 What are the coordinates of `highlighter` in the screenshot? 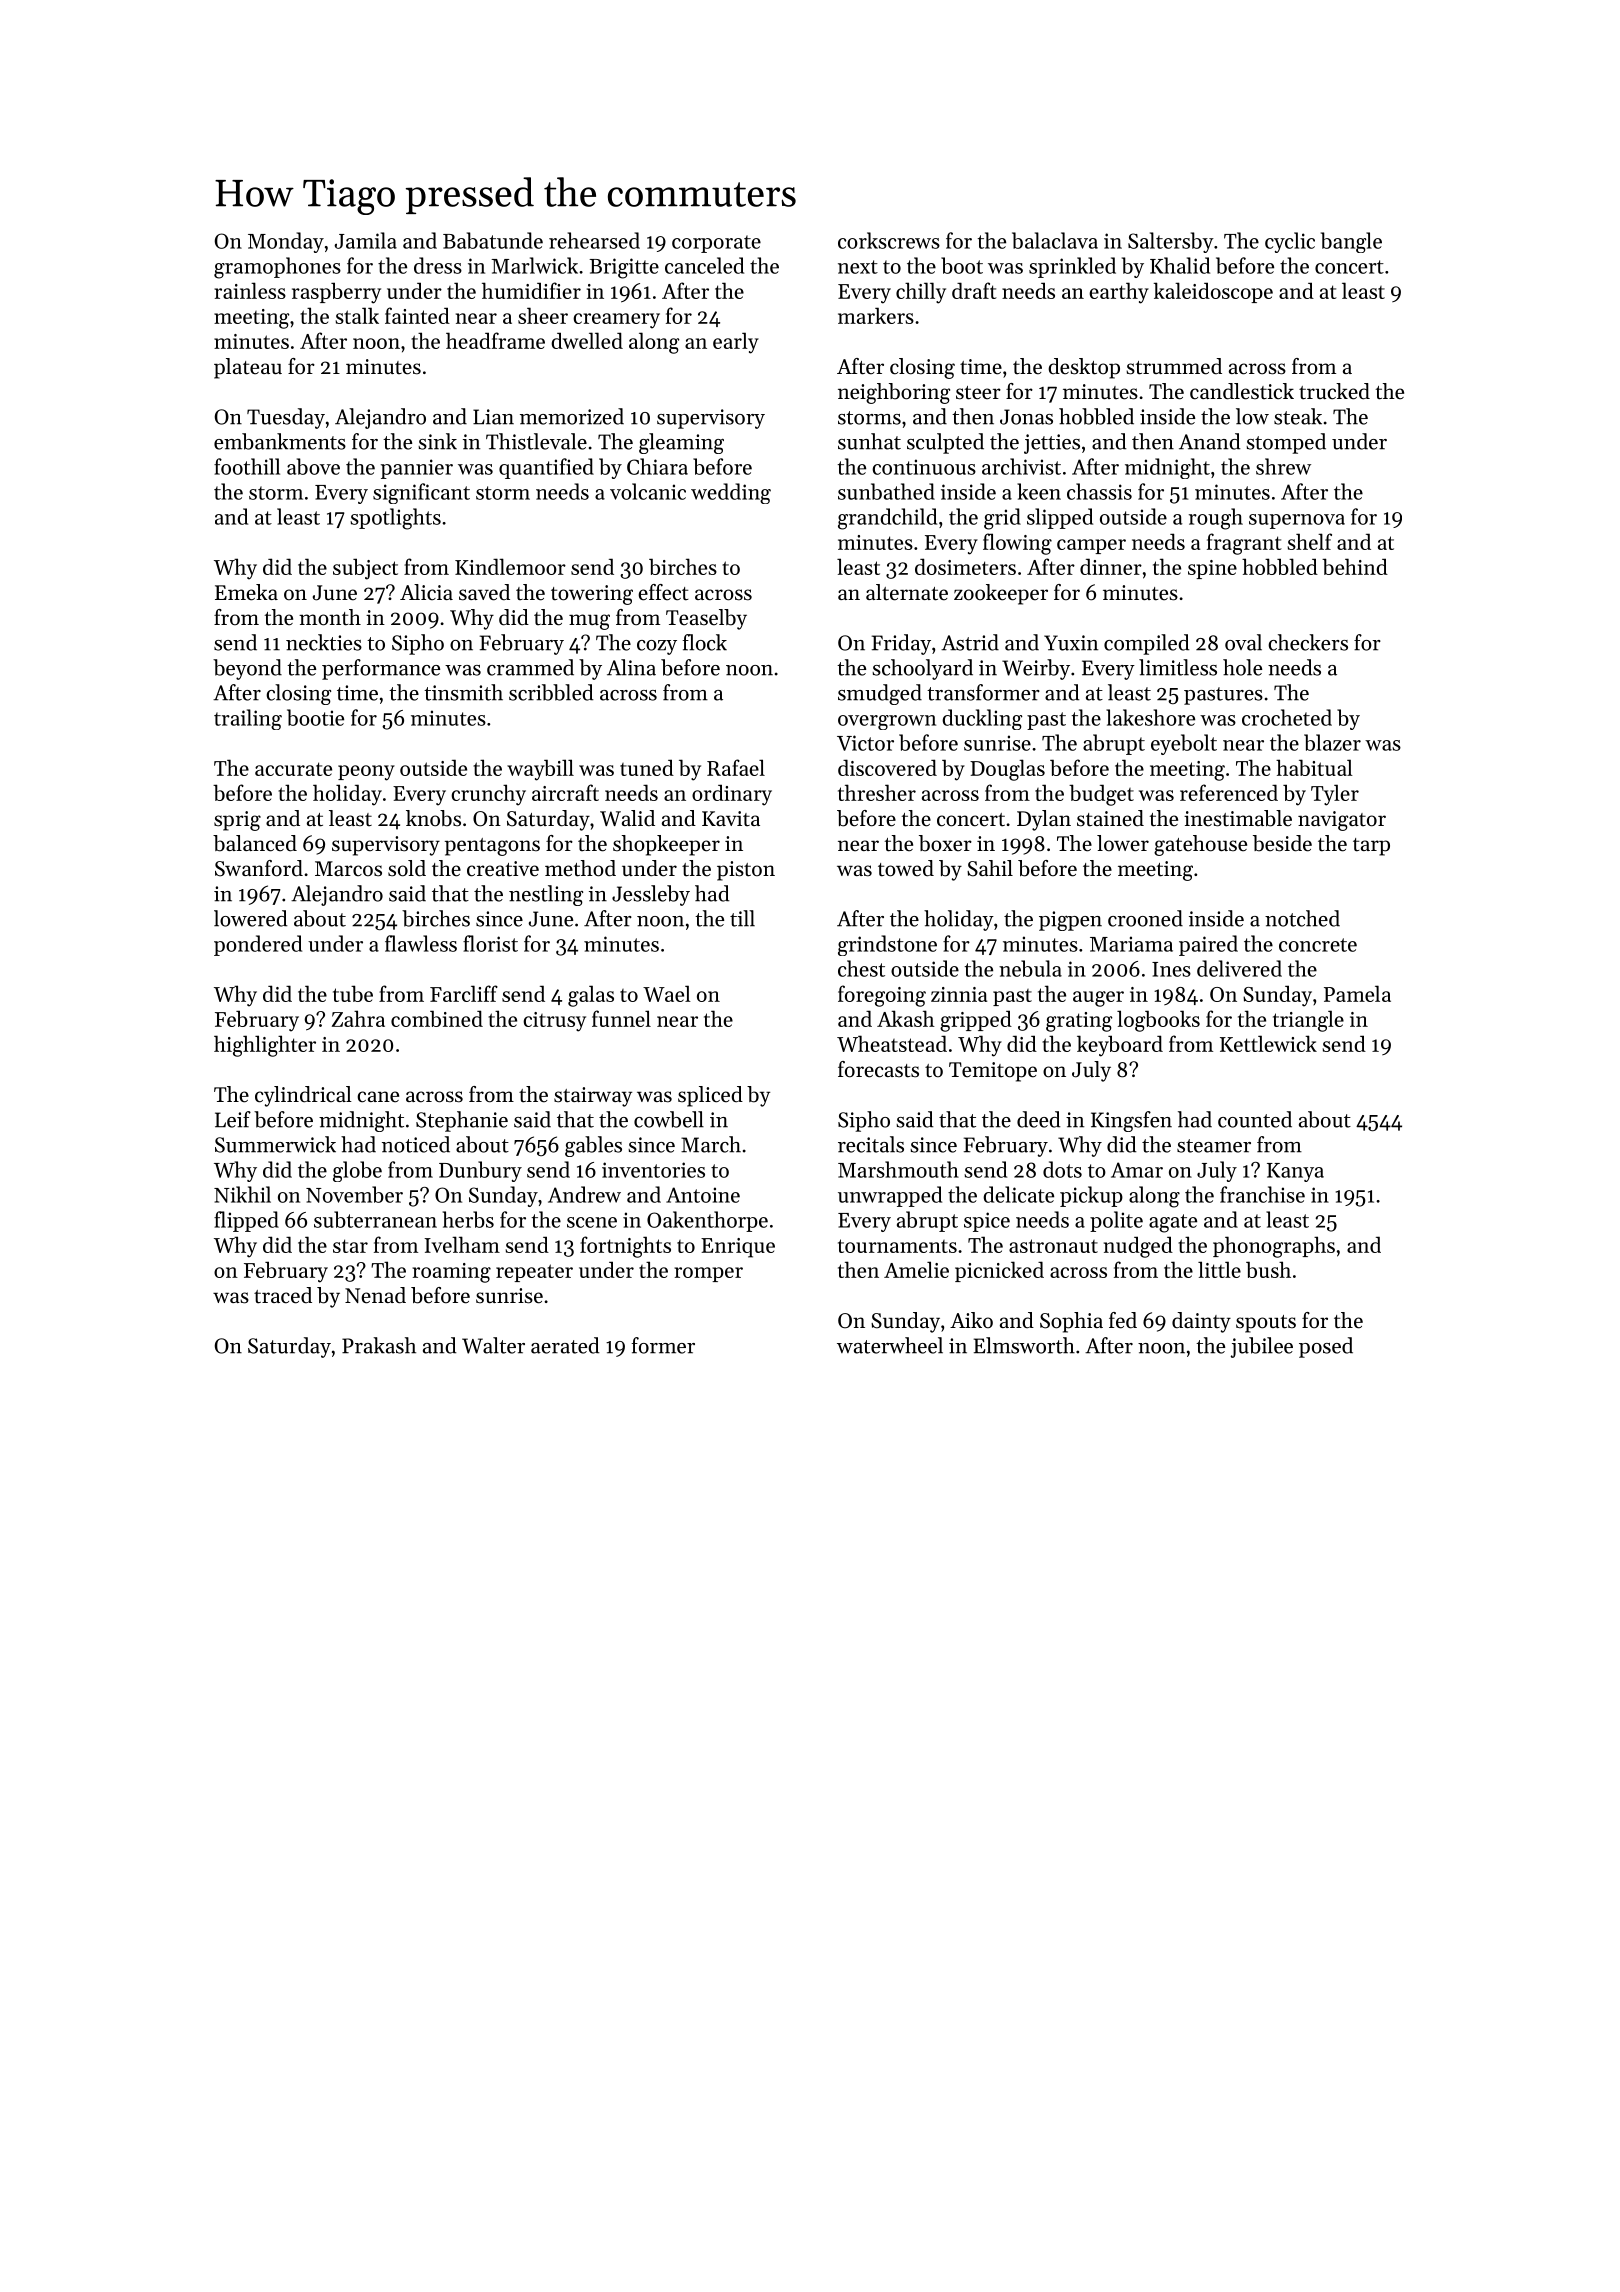 It's located at (265, 1046).
